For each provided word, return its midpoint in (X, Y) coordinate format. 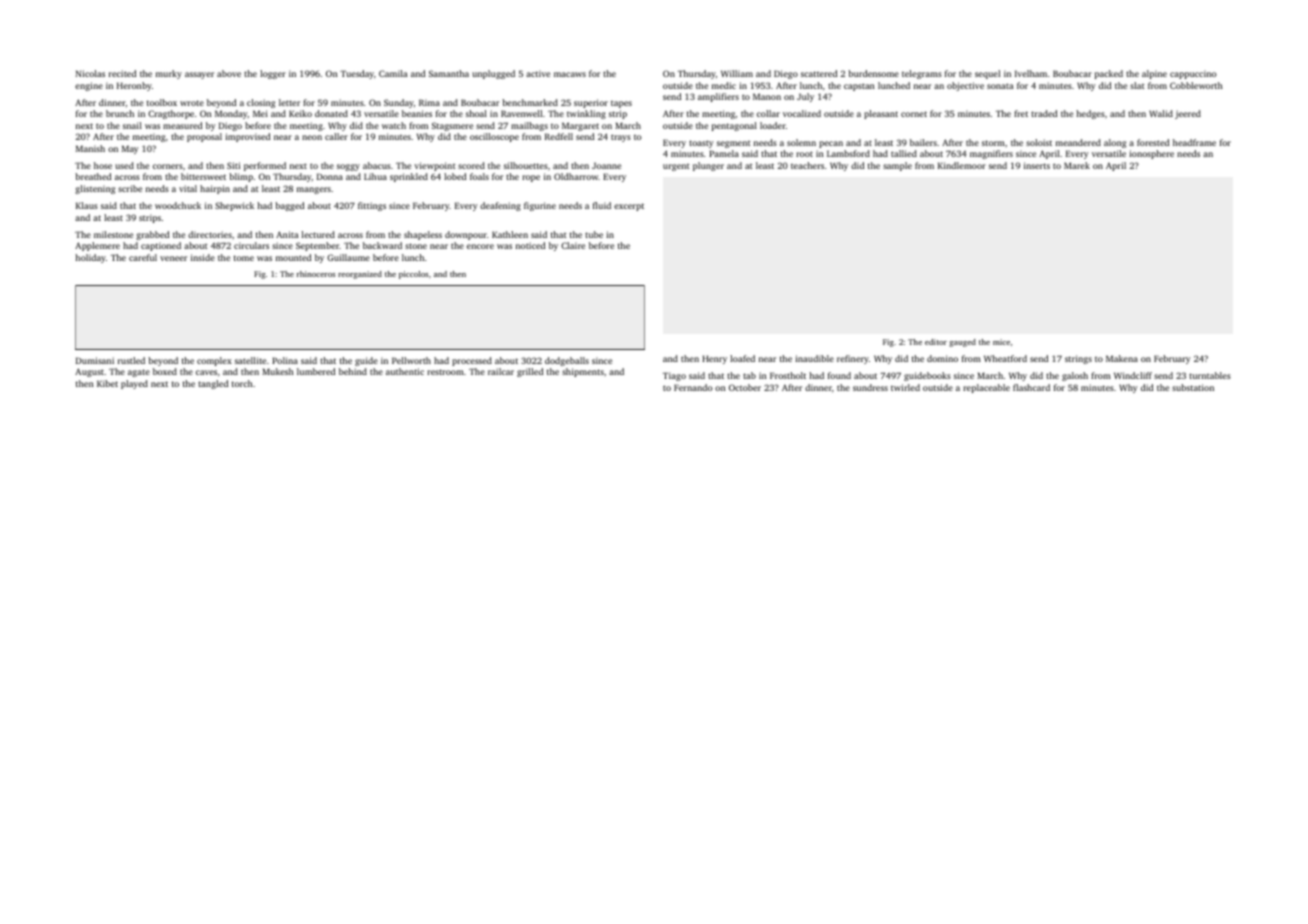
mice (1001, 342)
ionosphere (1151, 154)
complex (214, 361)
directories (210, 234)
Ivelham (1031, 73)
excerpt (629, 207)
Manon (767, 96)
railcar (501, 371)
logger (273, 74)
